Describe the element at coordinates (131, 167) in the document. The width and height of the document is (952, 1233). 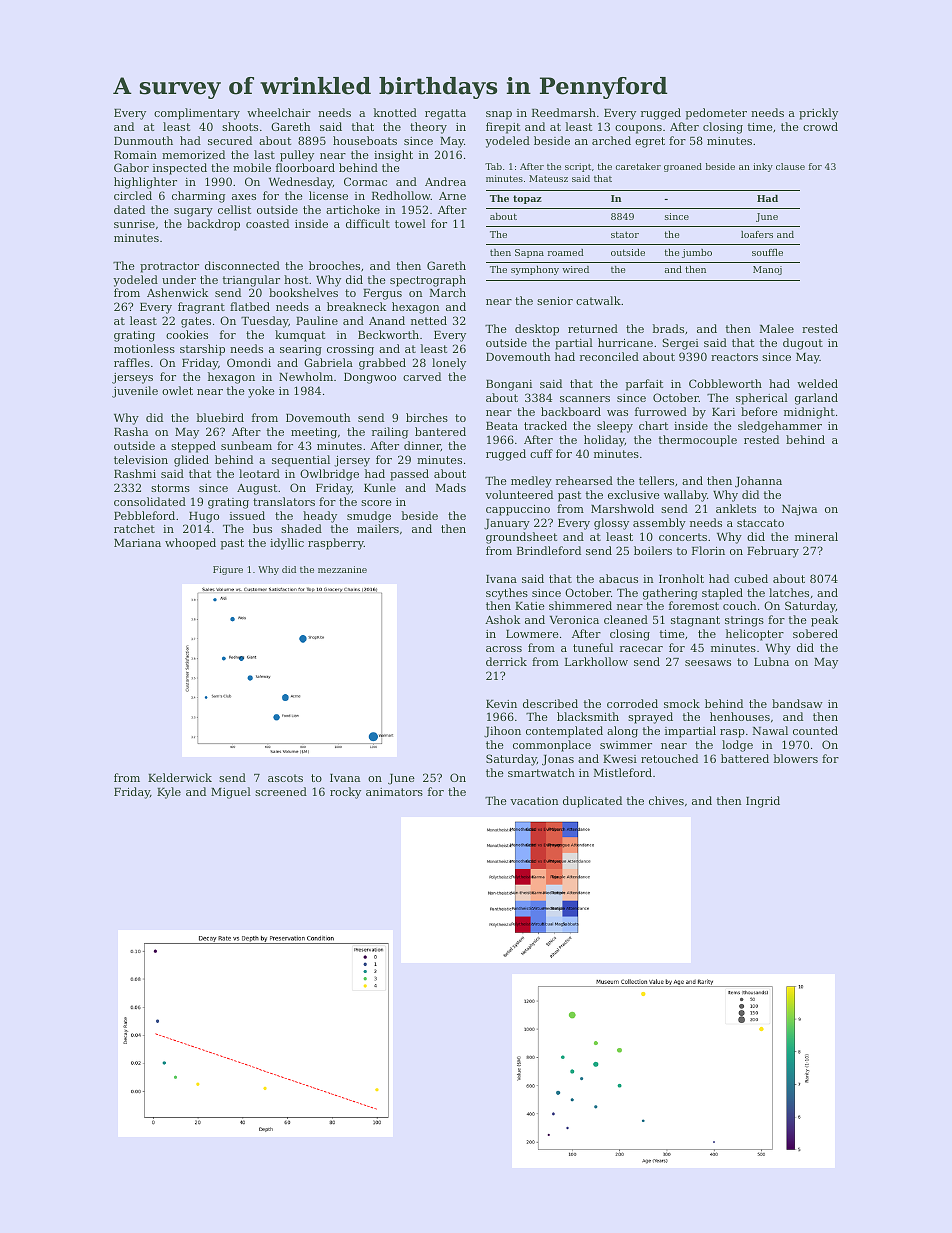
I see `Gabor` at that location.
